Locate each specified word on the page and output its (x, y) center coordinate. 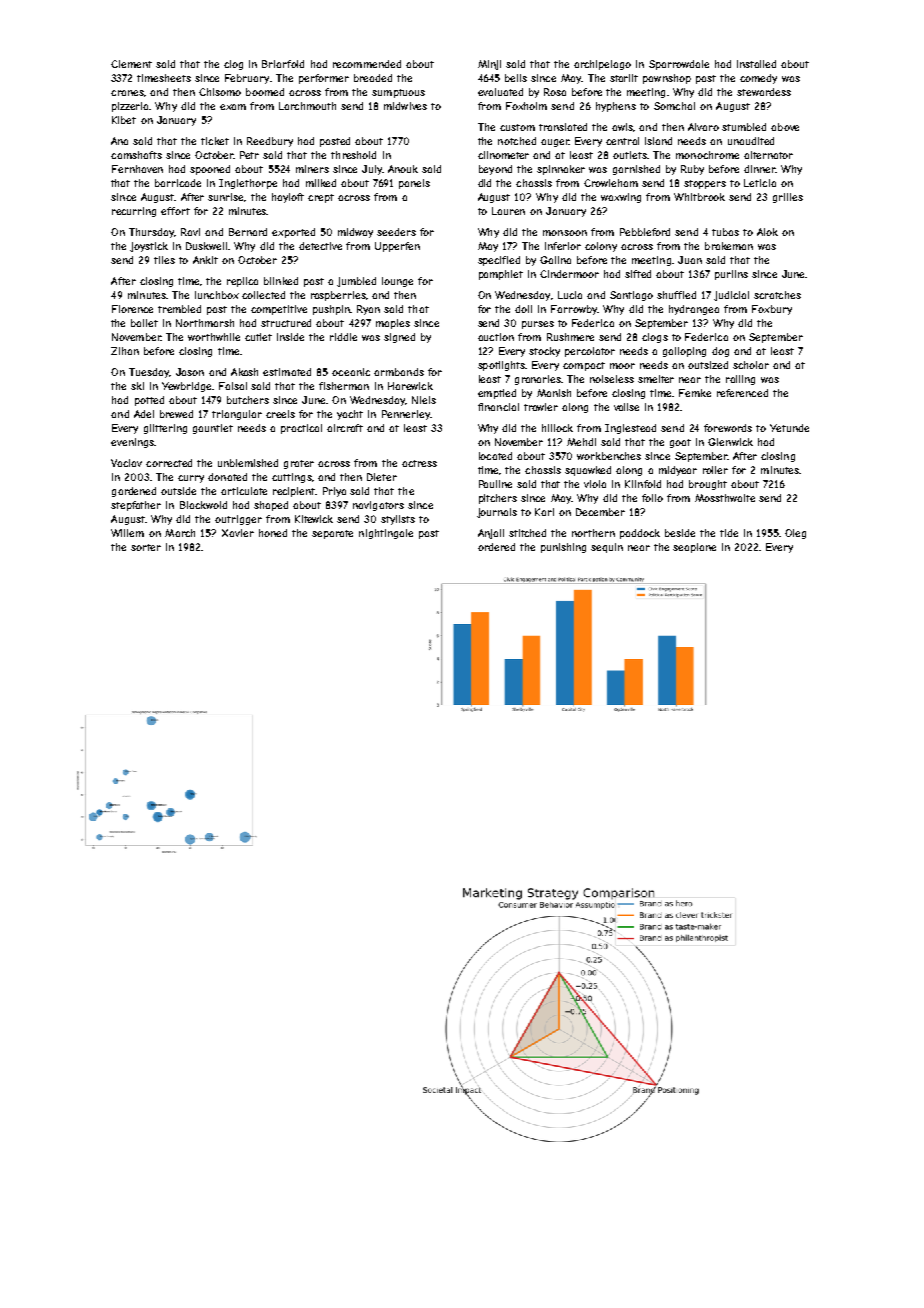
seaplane (694, 548)
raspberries (338, 296)
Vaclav (126, 463)
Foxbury (772, 310)
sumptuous (398, 93)
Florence (132, 309)
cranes (127, 93)
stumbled (744, 127)
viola (595, 484)
